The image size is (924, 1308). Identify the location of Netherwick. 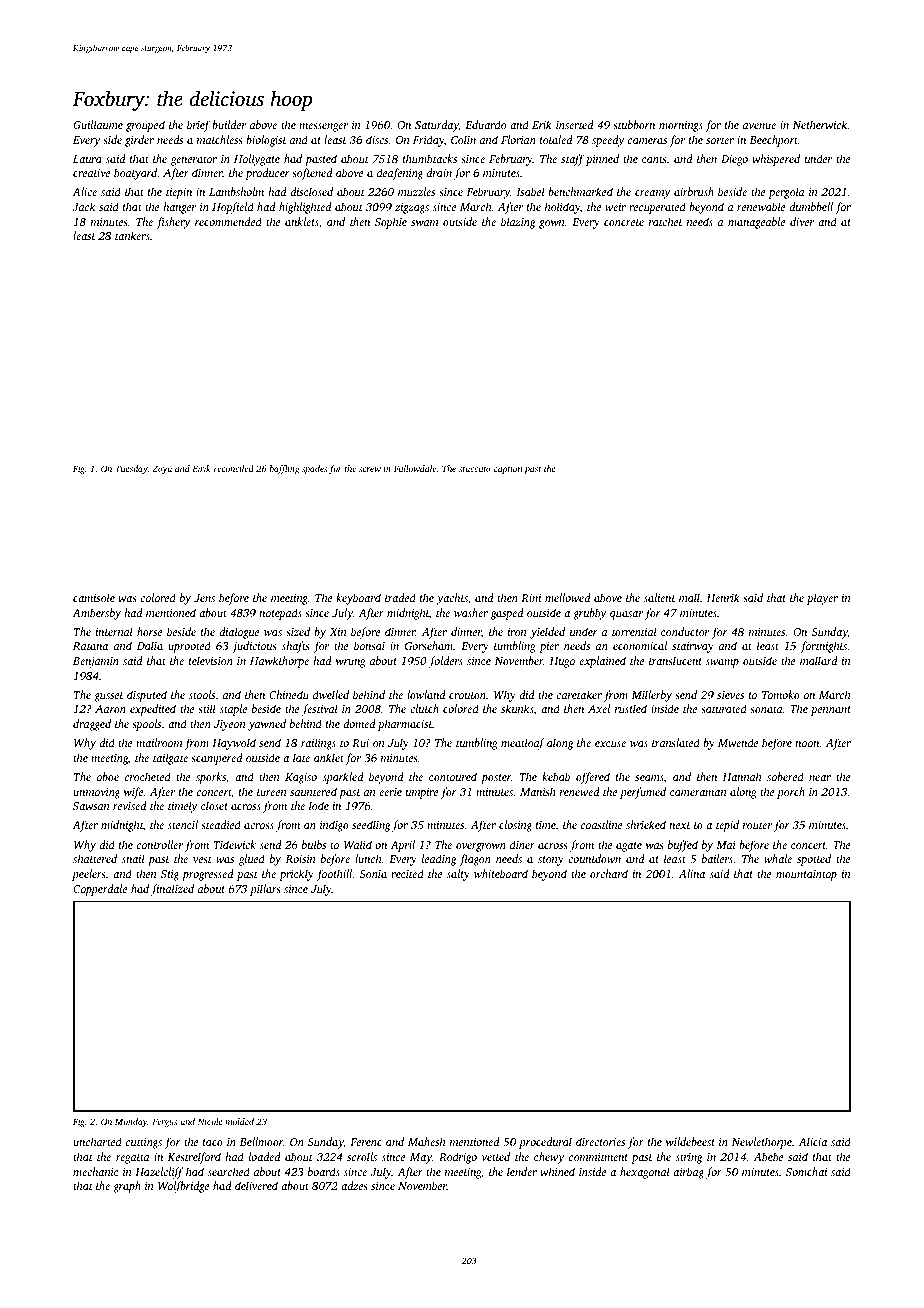
(820, 124).
